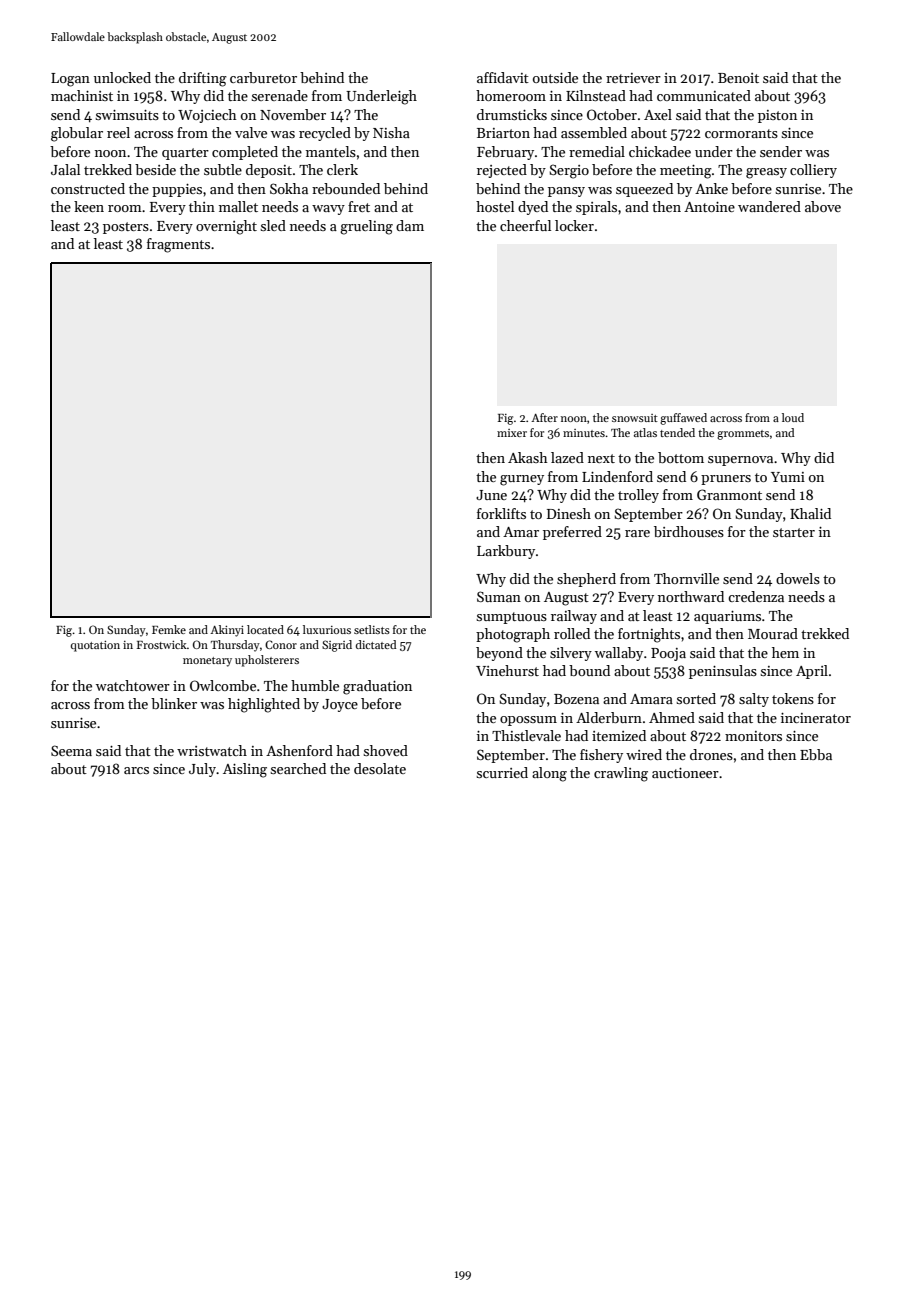 This document has height=1316, width=908. Describe the element at coordinates (685, 773) in the document. I see `auctioneer` at that location.
